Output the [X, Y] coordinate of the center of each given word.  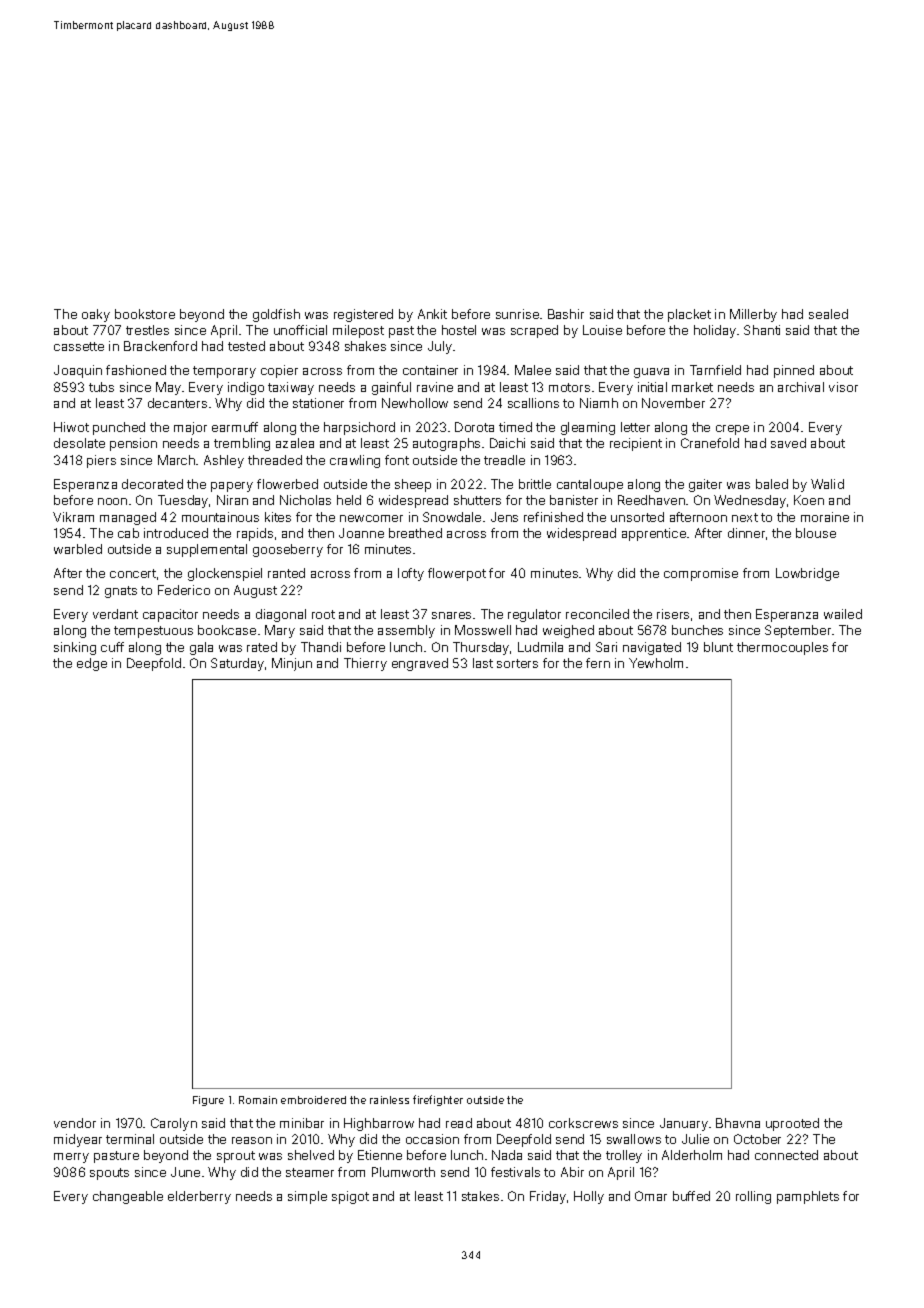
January [684, 1124]
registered [363, 315]
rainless [389, 1100]
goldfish [276, 315]
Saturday [237, 664]
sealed [828, 314]
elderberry [199, 1197]
